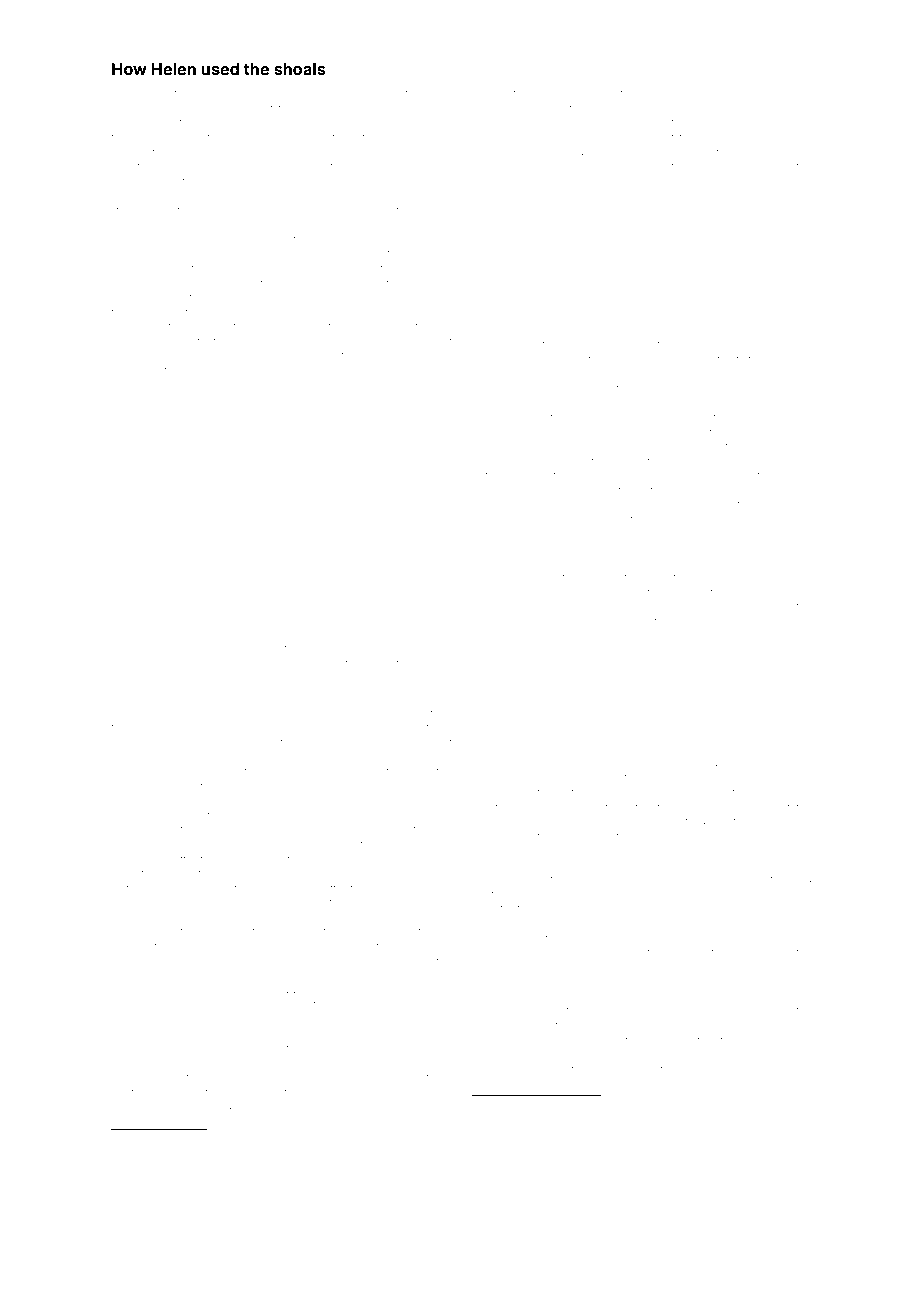 The height and width of the screenshot is (1308, 924). Describe the element at coordinates (228, 93) in the screenshot. I see `Wolfdale` at that location.
